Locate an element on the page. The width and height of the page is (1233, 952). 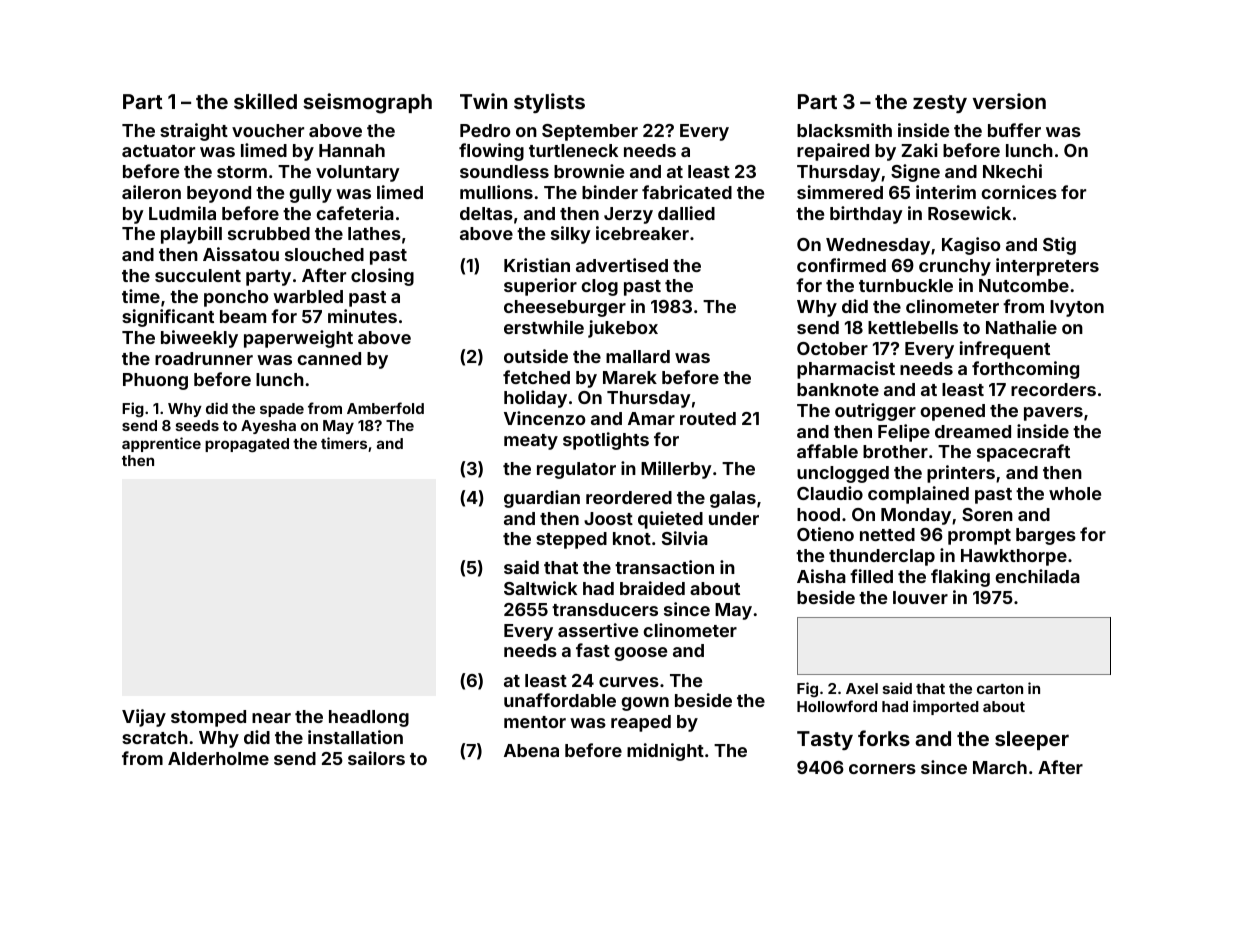
Ludmila is located at coordinates (182, 213).
